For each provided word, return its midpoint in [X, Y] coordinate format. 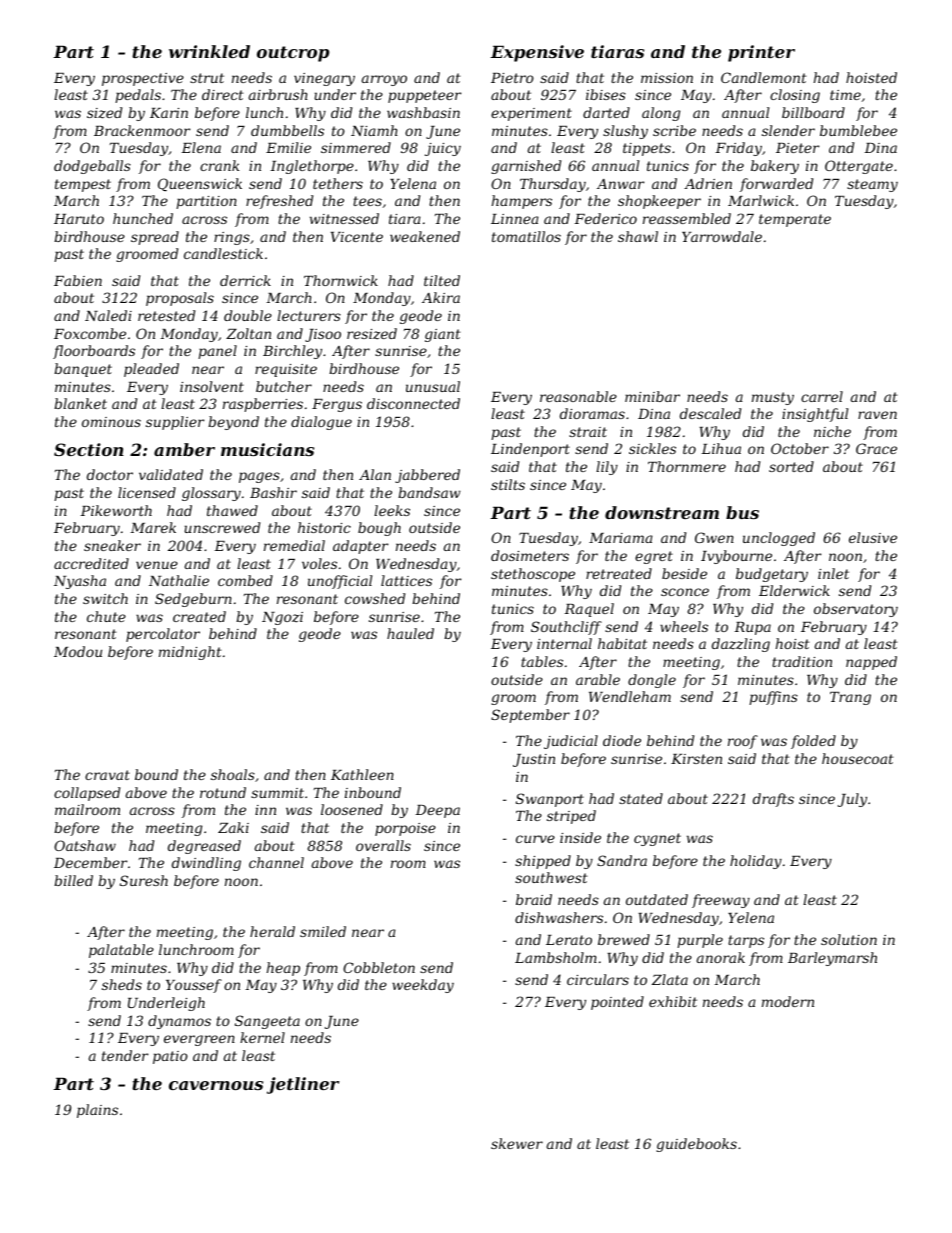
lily [607, 468]
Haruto [79, 219]
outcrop [293, 54]
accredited [91, 563]
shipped [543, 862]
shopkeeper [659, 202]
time [845, 95]
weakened [425, 236]
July [852, 800]
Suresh [144, 880]
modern [788, 1001]
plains [97, 1111]
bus [742, 512]
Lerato [569, 940]
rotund [223, 792]
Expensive [537, 53]
